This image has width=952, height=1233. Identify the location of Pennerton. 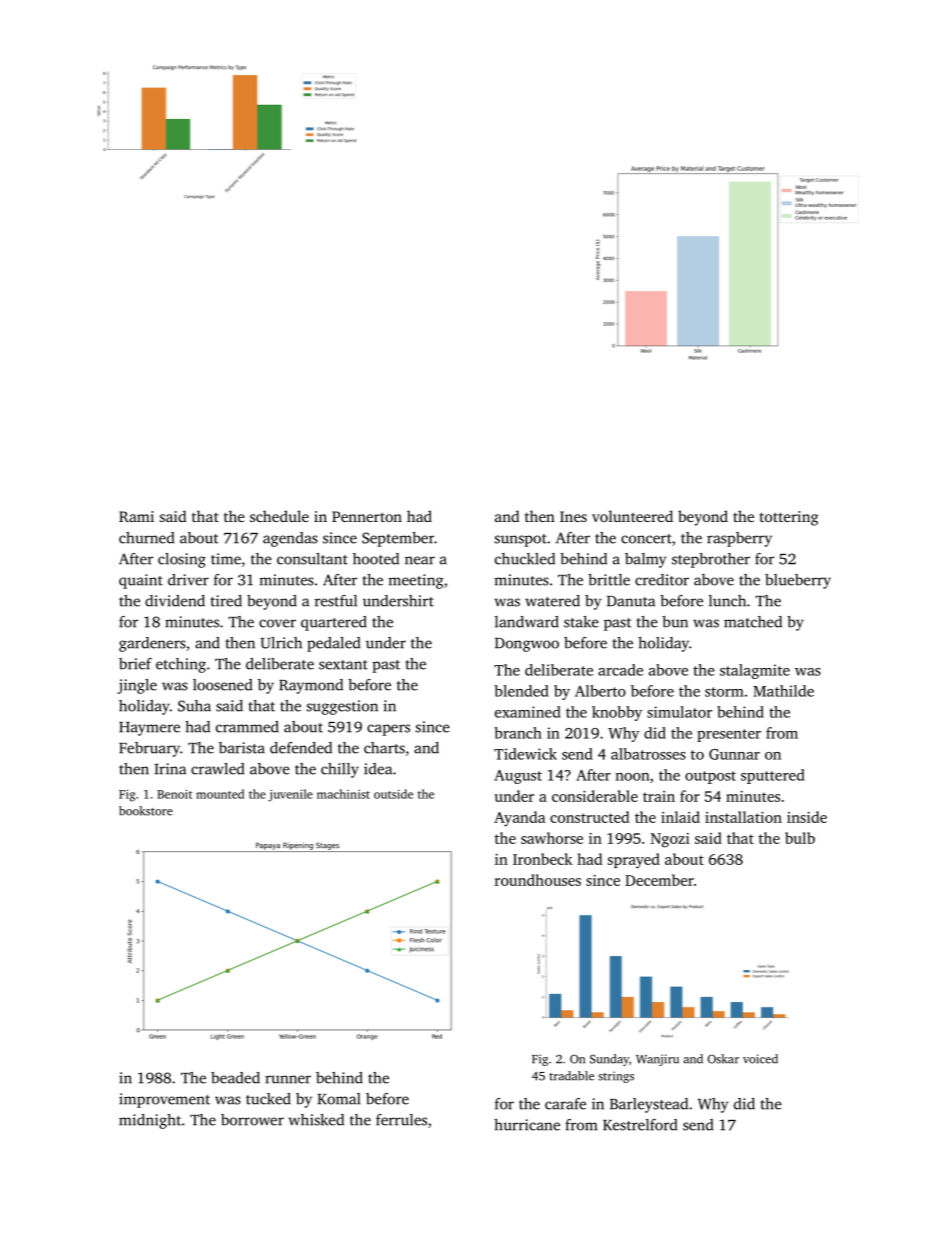
(367, 516).
